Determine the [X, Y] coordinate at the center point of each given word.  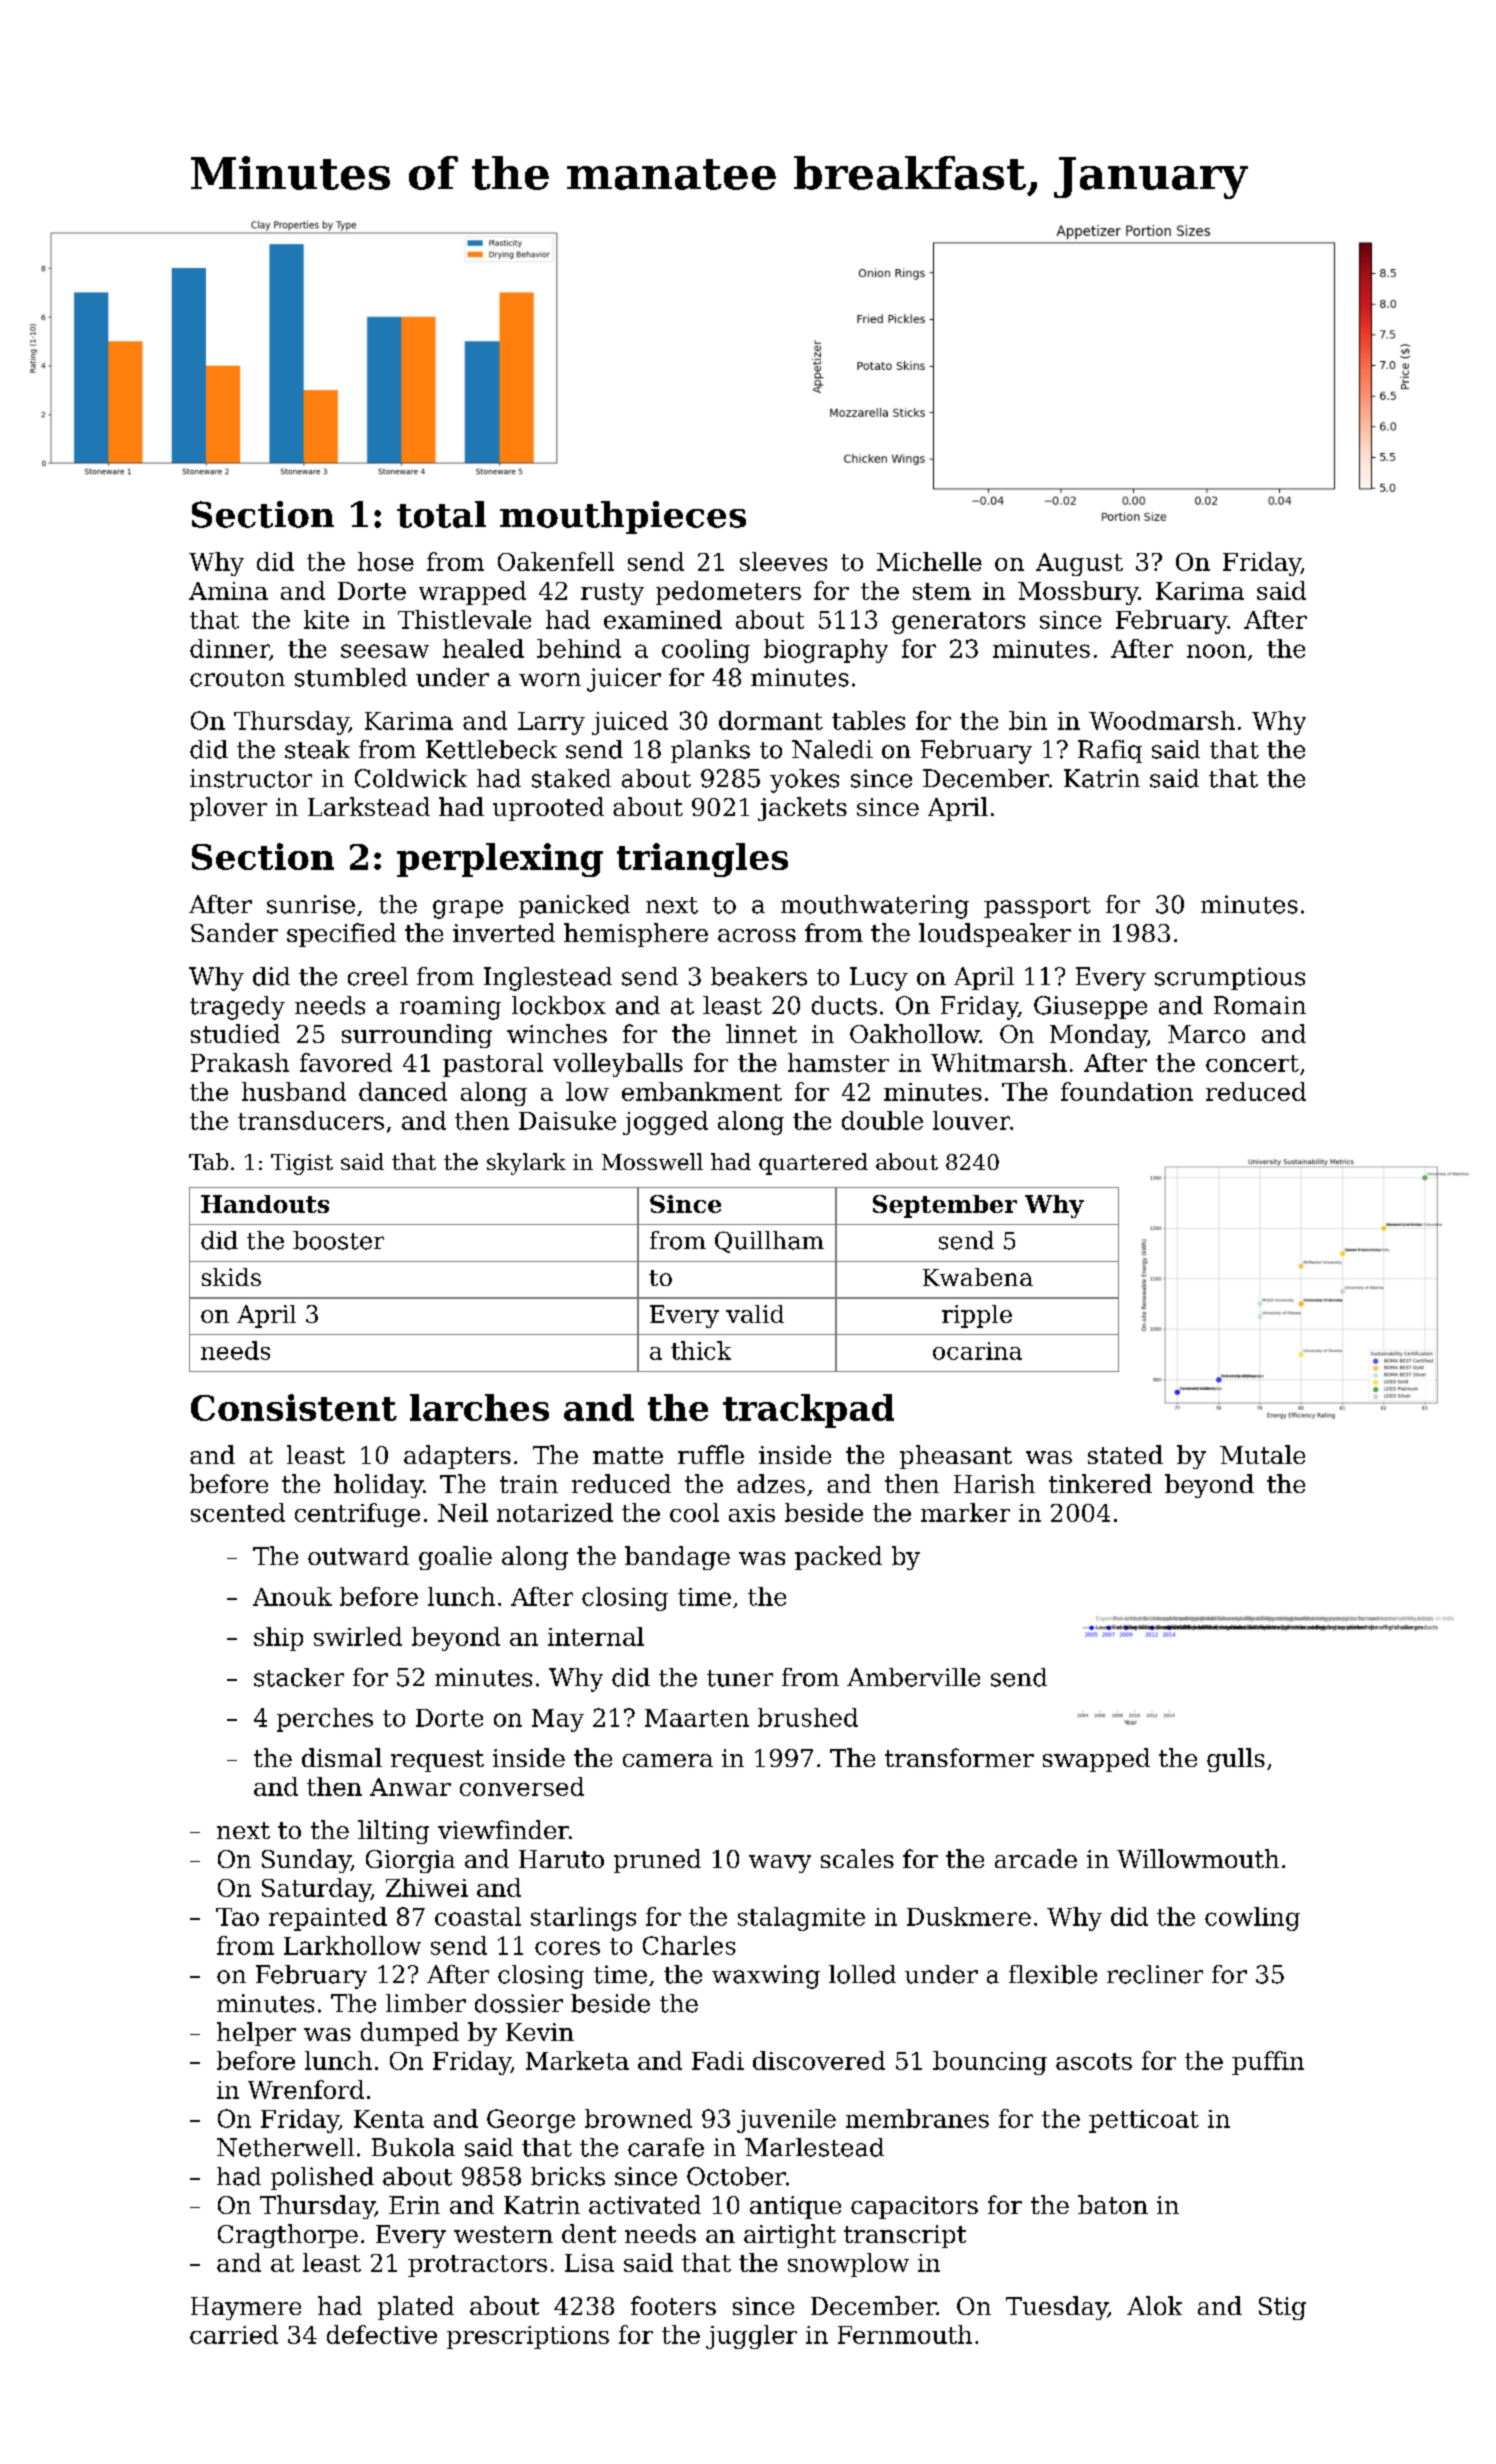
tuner [740, 1678]
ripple [977, 1316]
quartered [813, 1164]
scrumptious [1230, 978]
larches [479, 1407]
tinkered [1100, 1483]
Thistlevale [464, 619]
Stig [1282, 2308]
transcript [905, 2236]
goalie [455, 1558]
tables [868, 720]
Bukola [413, 2147]
